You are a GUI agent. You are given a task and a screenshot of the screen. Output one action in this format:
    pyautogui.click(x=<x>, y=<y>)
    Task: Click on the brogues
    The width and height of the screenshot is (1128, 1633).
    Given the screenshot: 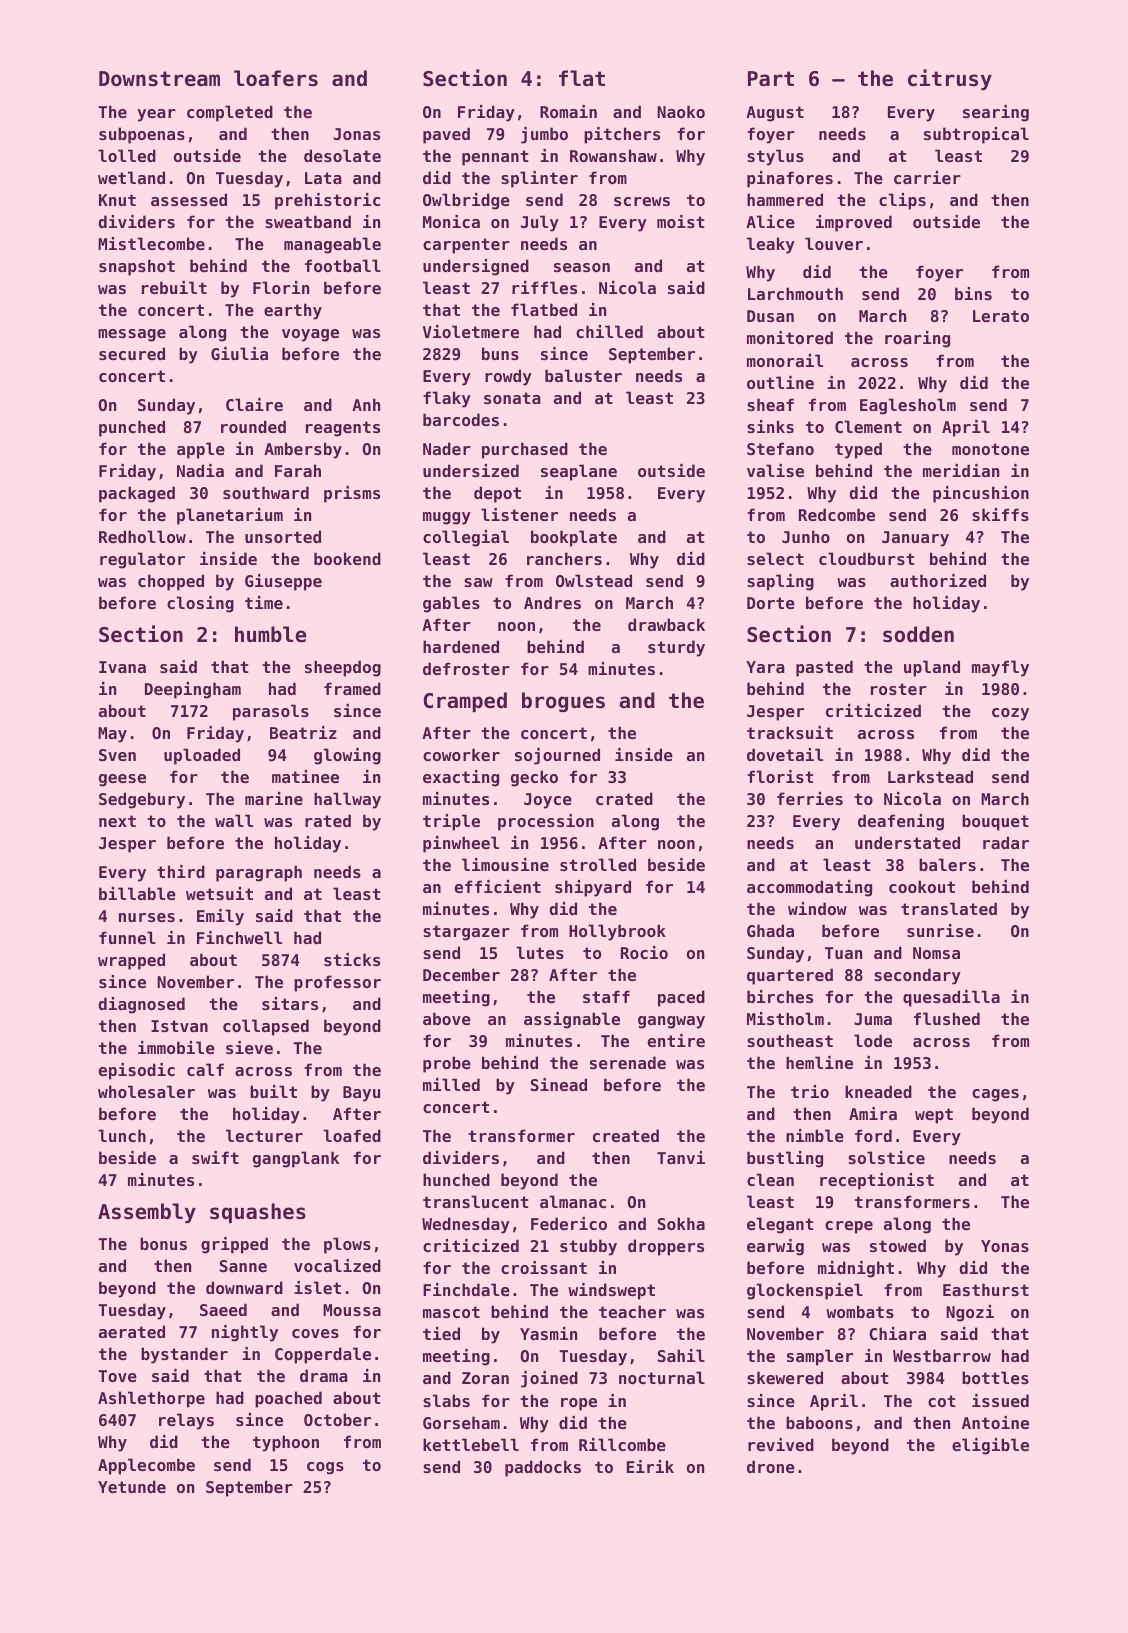 What is the action you would take?
    pyautogui.click(x=563, y=702)
